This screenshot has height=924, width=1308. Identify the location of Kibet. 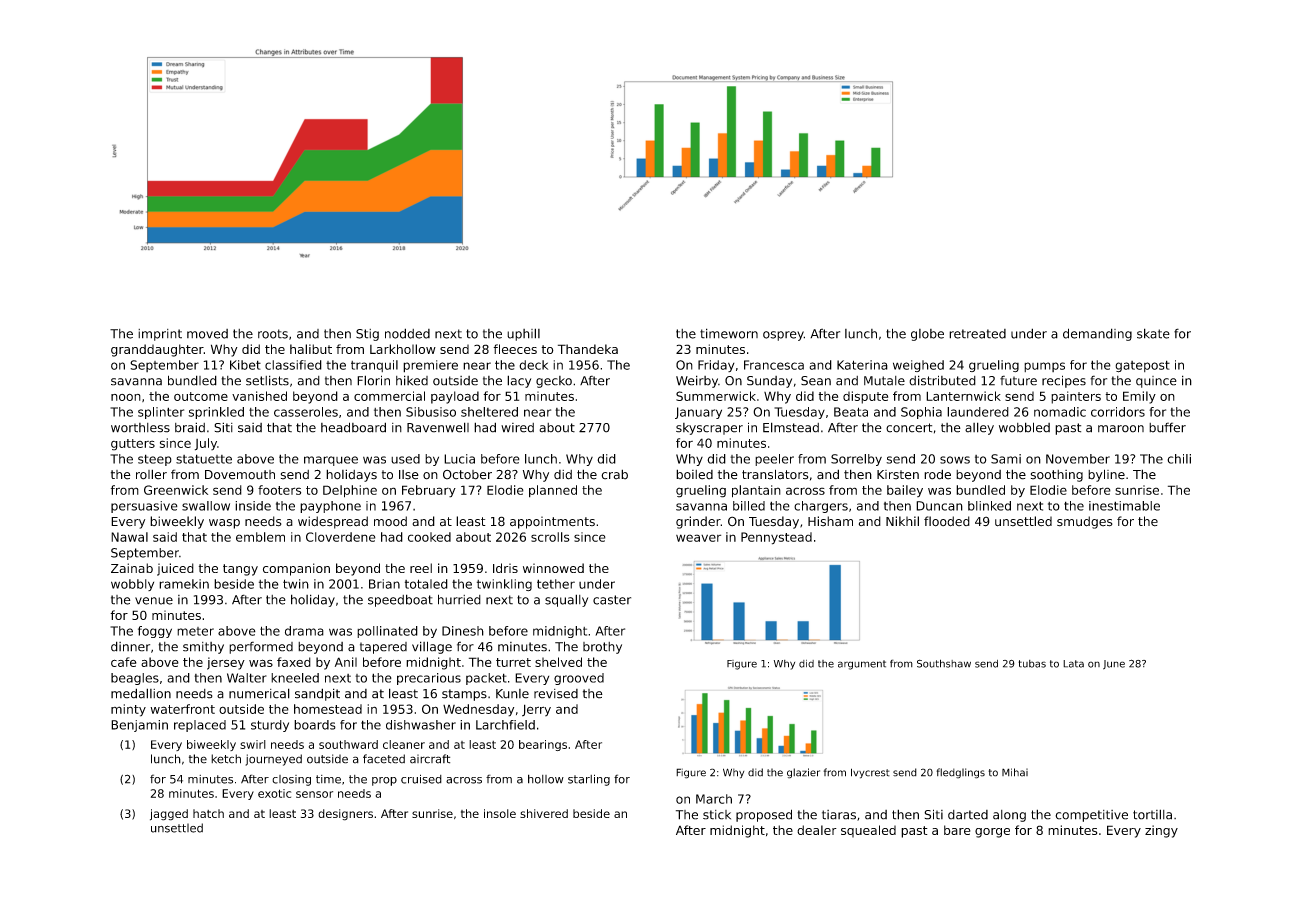
(245, 365).
